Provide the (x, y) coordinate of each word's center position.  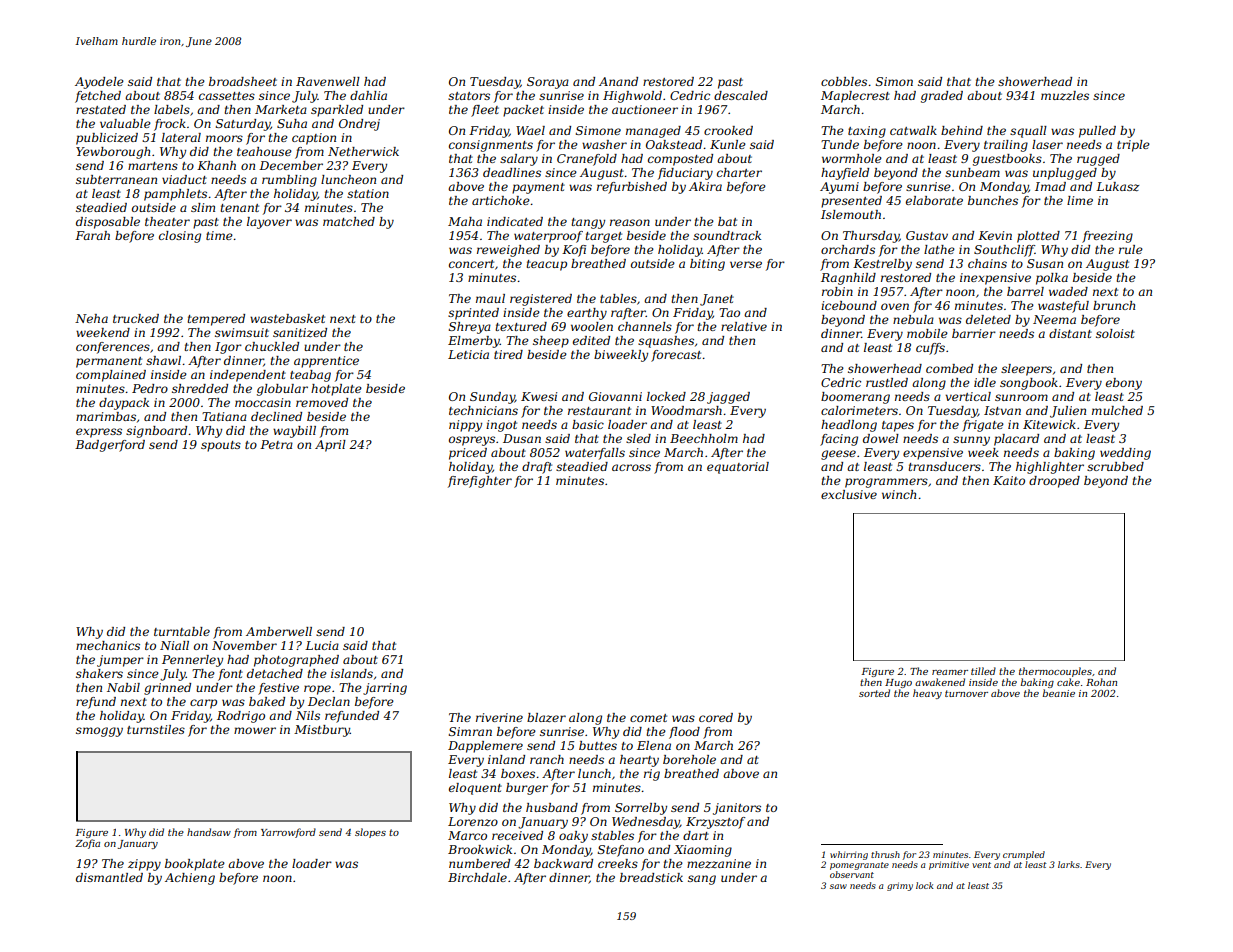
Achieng (190, 879)
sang (702, 880)
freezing (1107, 237)
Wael (530, 130)
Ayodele (99, 83)
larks (1069, 864)
